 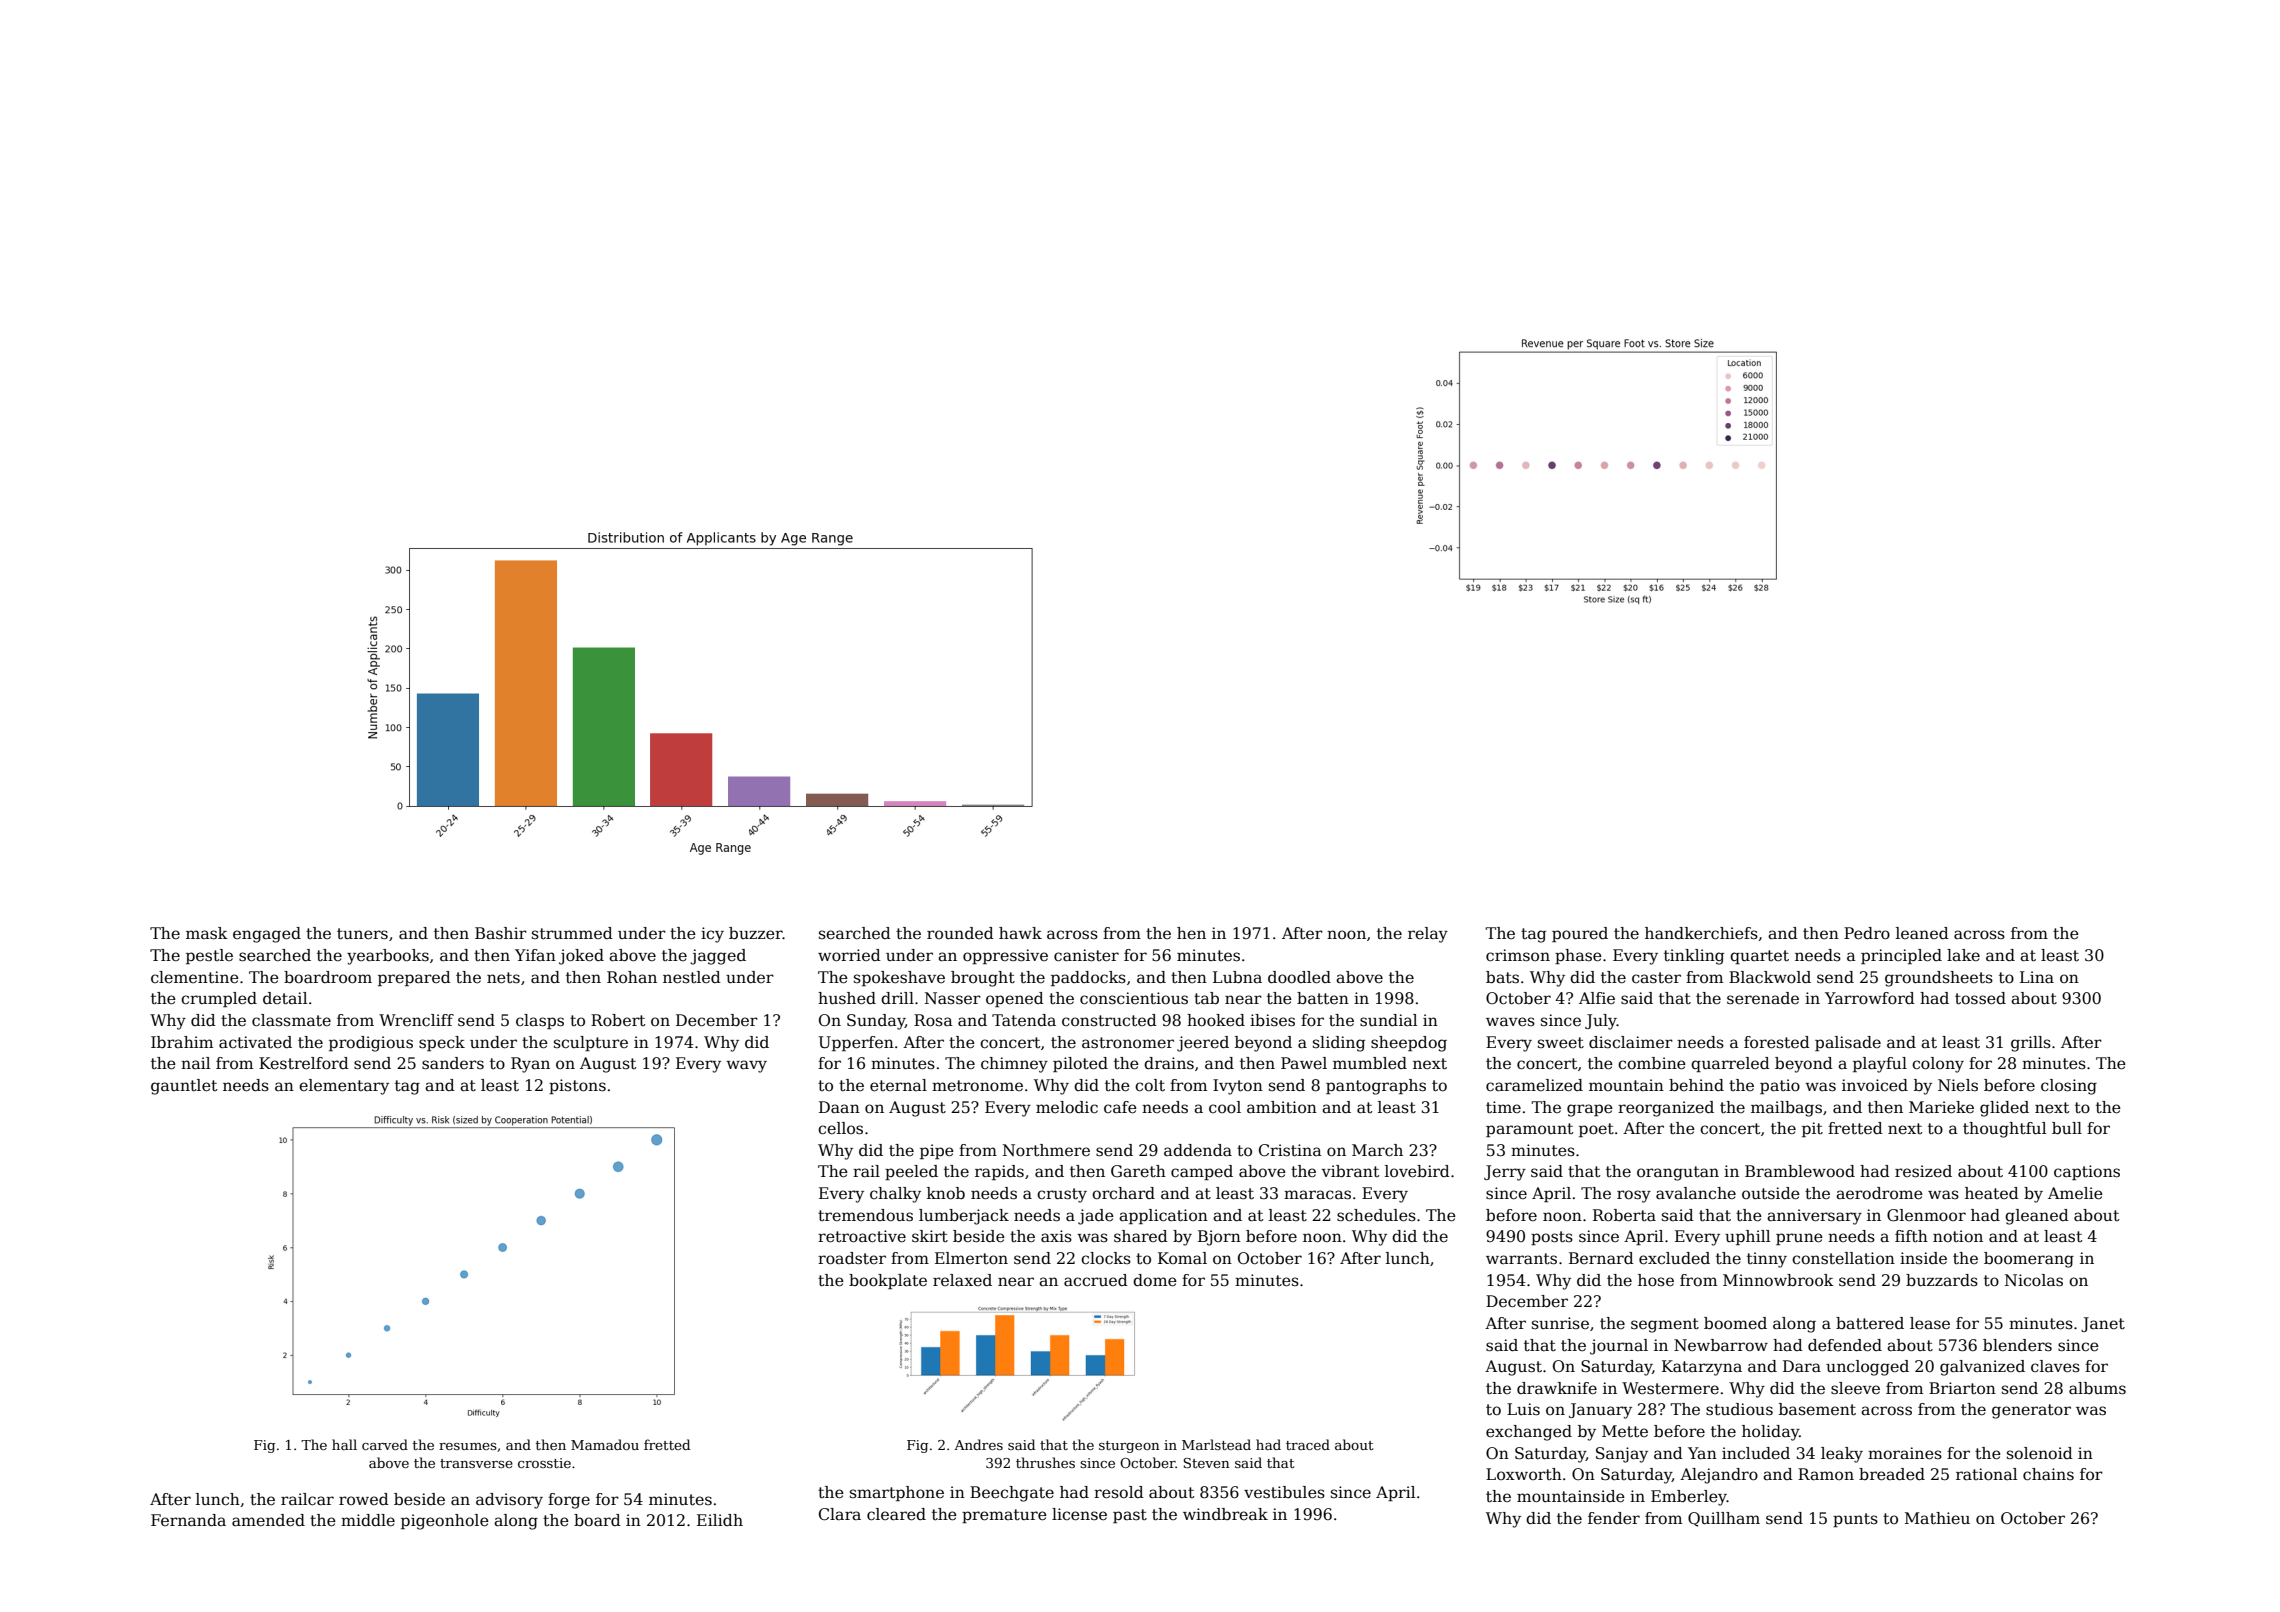 What do you see at coordinates (1109, 1020) in the screenshot?
I see `constructed` at bounding box center [1109, 1020].
